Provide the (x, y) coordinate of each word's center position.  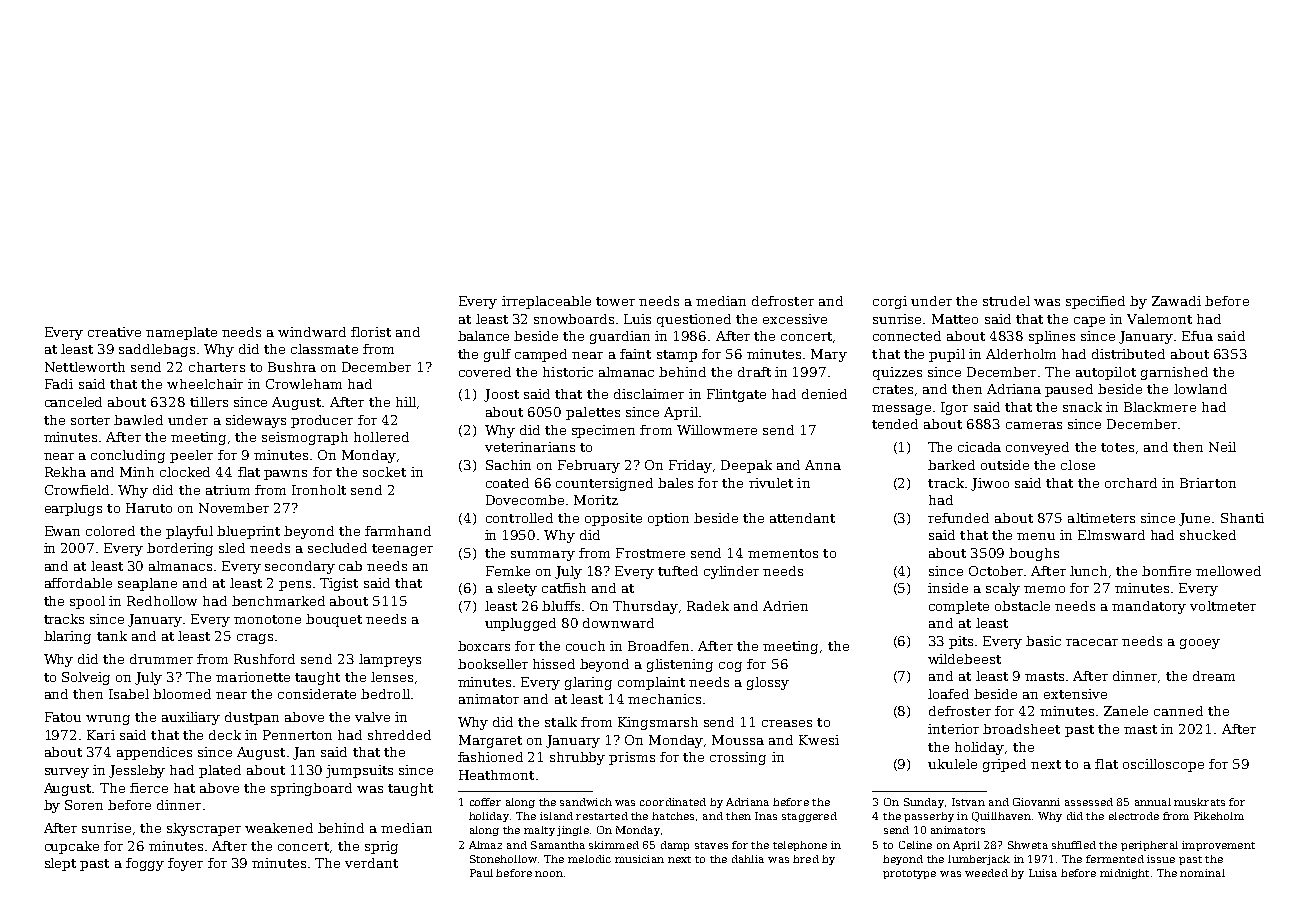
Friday (690, 466)
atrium (228, 490)
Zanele (1126, 711)
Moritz (596, 500)
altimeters (1101, 518)
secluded (337, 548)
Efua (1197, 336)
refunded (958, 518)
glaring (588, 683)
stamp (677, 356)
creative (114, 332)
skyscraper (204, 829)
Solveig (86, 678)
